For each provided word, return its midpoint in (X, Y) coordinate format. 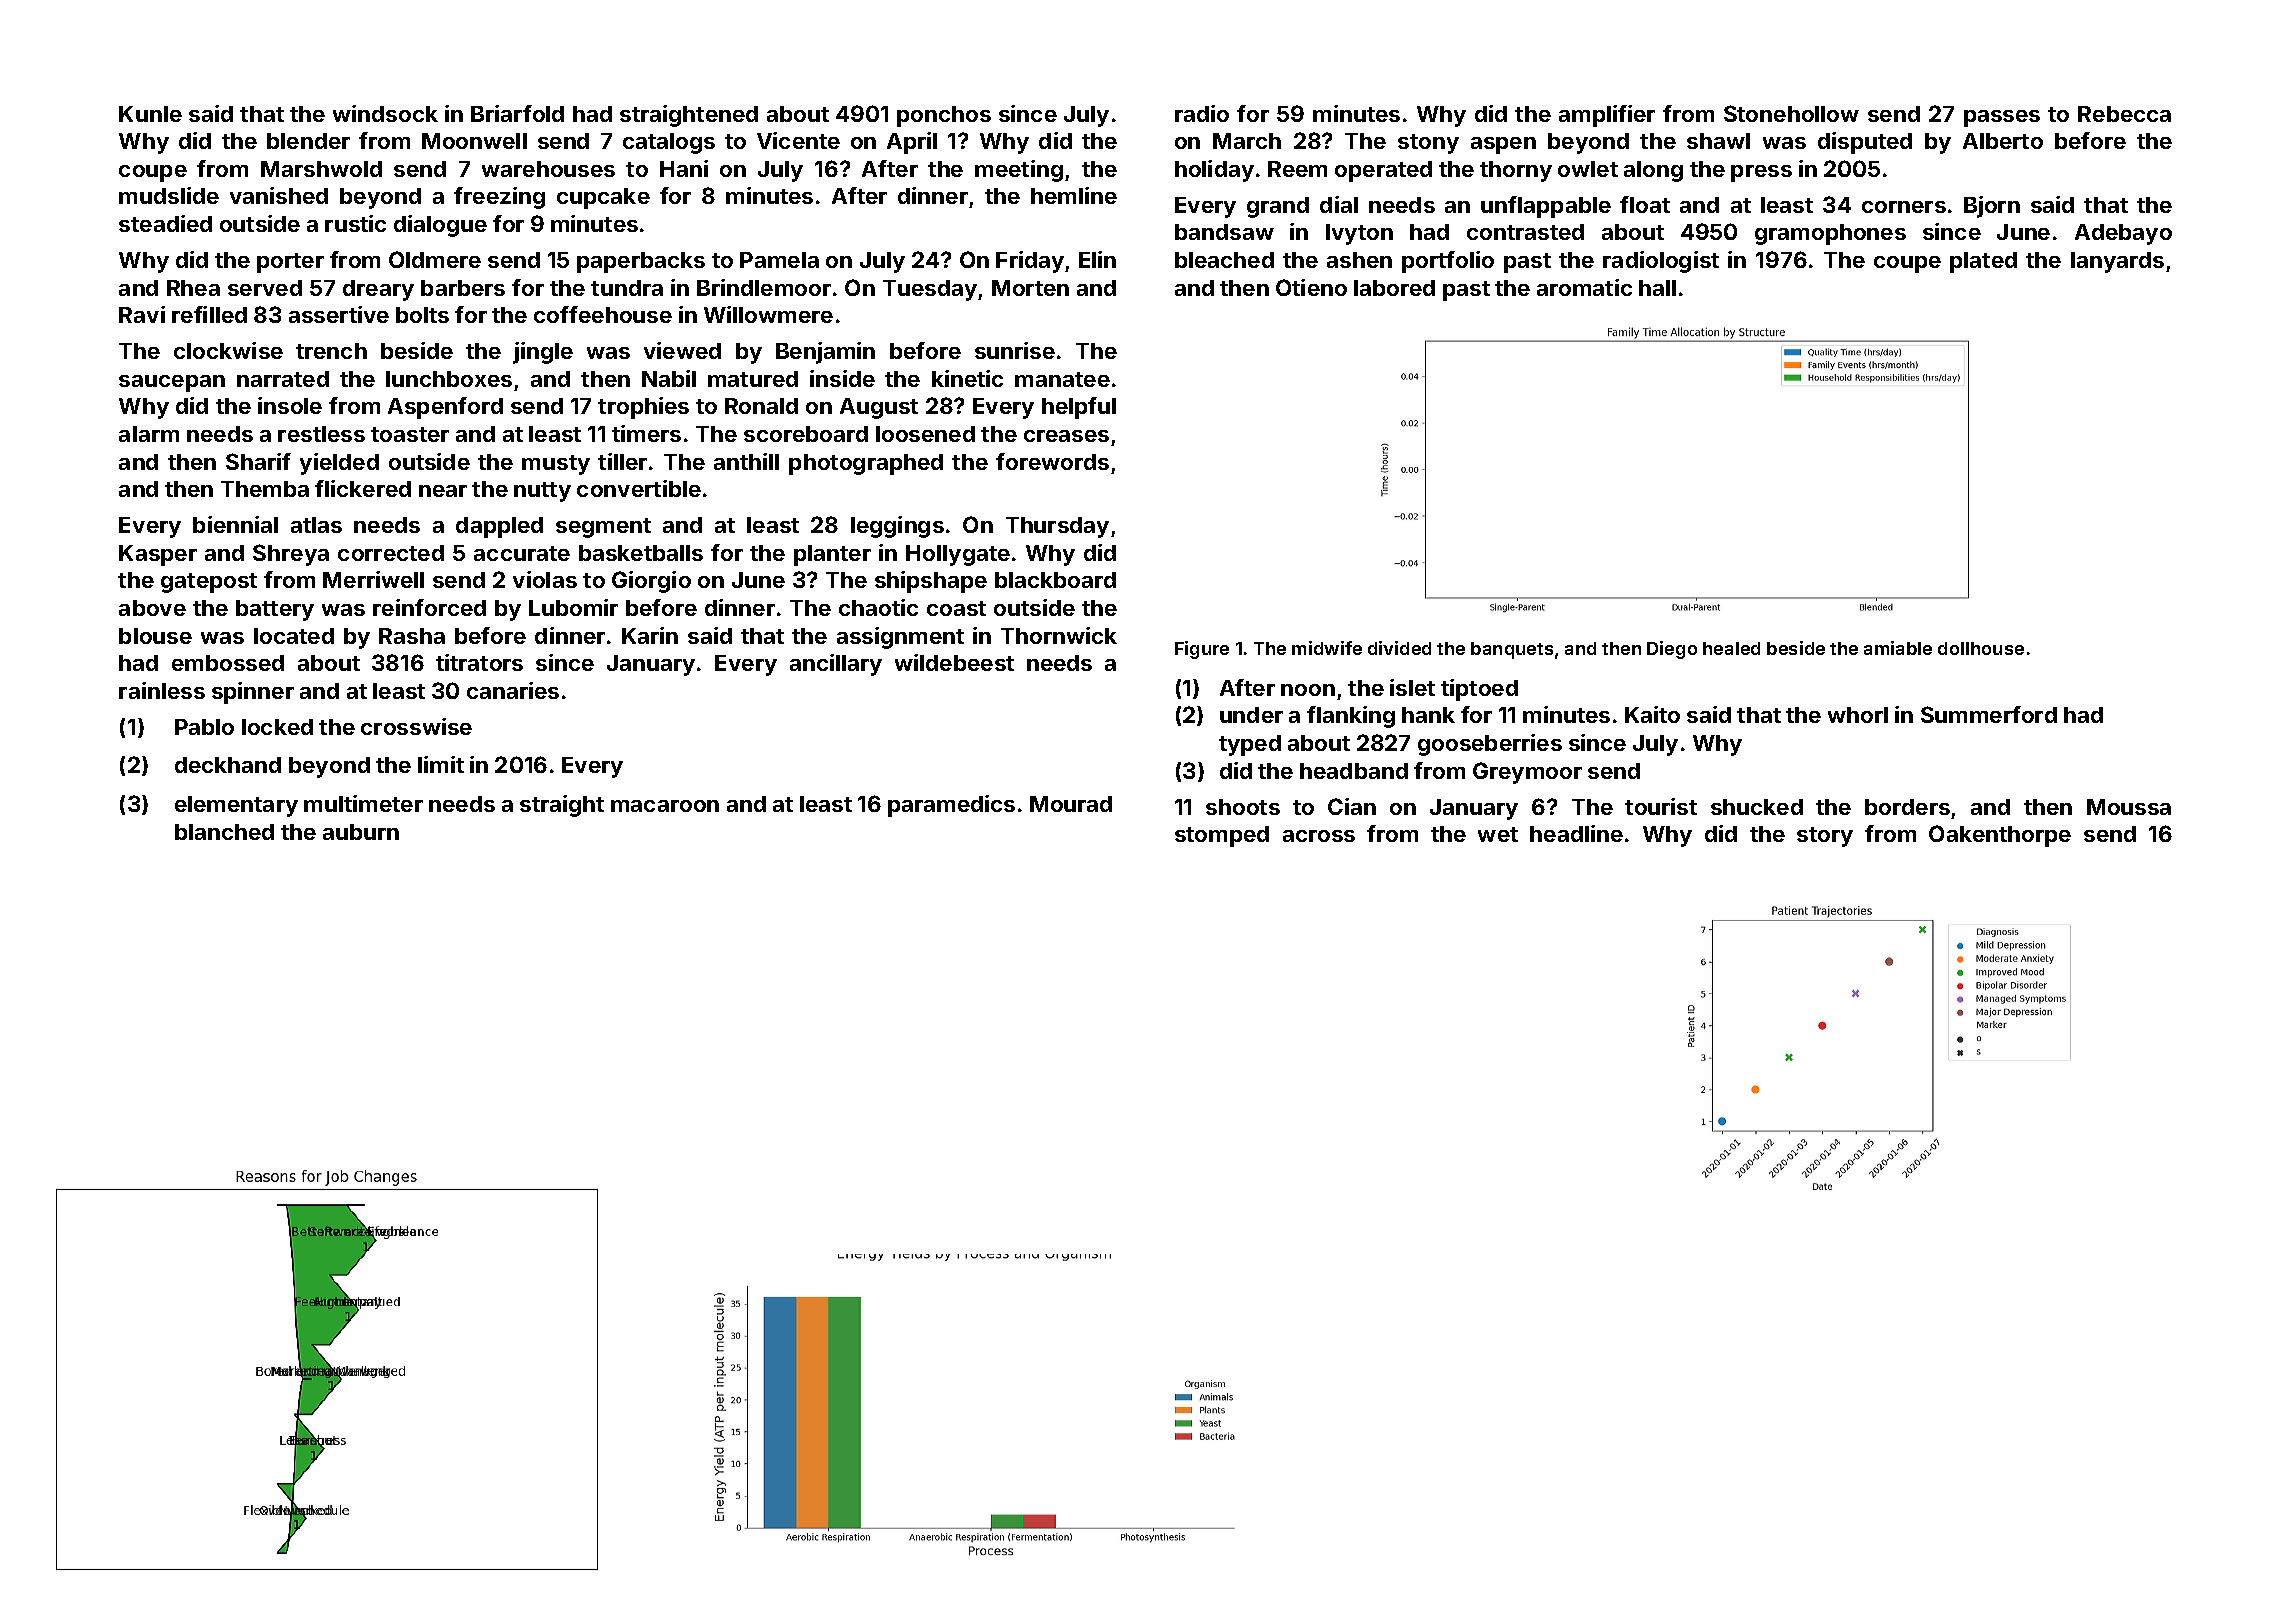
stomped (1222, 836)
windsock (385, 113)
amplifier (1607, 116)
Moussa (2129, 807)
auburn (361, 832)
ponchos (944, 116)
